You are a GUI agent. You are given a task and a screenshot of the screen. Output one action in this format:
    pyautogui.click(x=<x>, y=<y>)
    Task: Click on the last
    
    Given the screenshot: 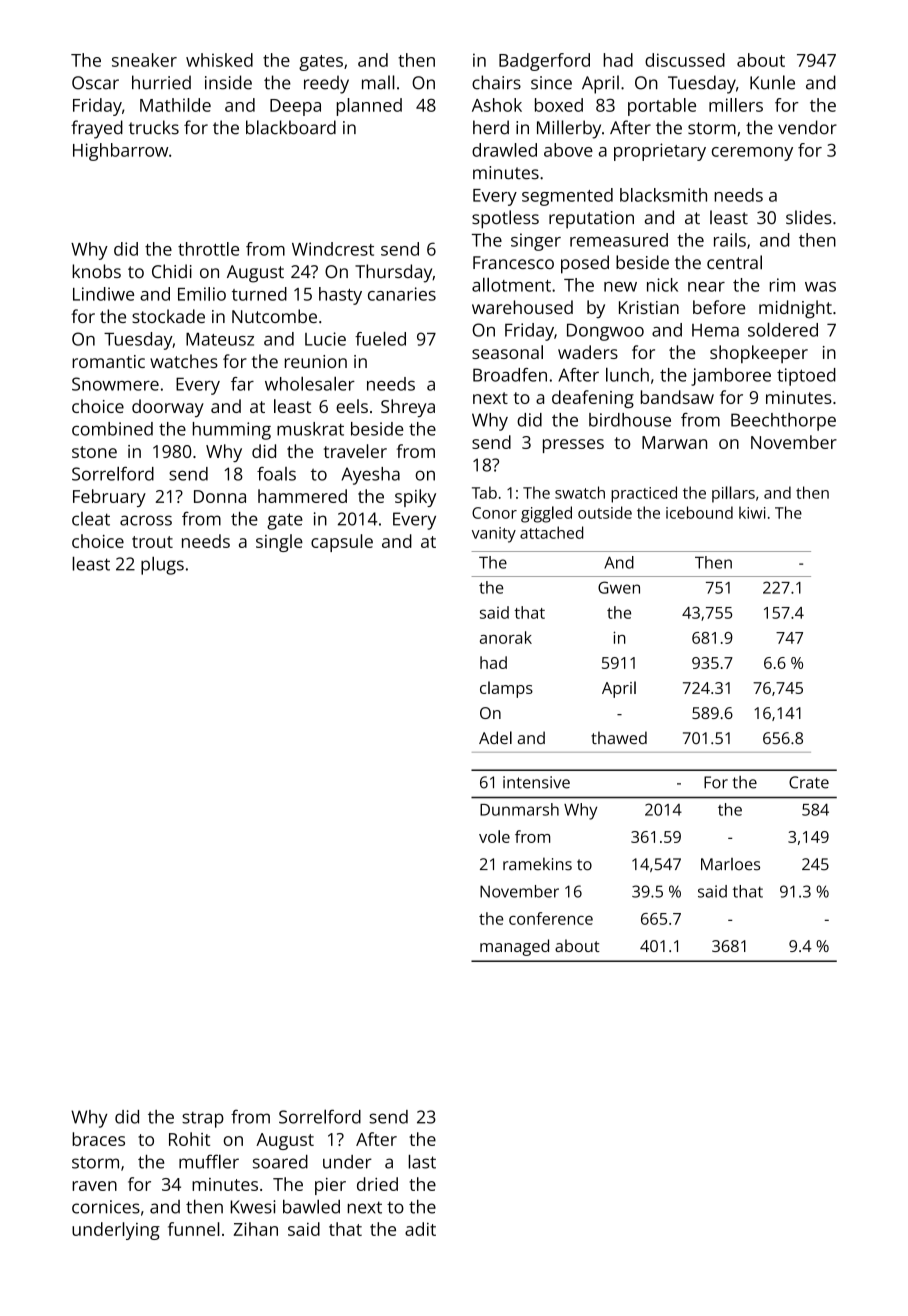 What is the action you would take?
    pyautogui.click(x=422, y=1161)
